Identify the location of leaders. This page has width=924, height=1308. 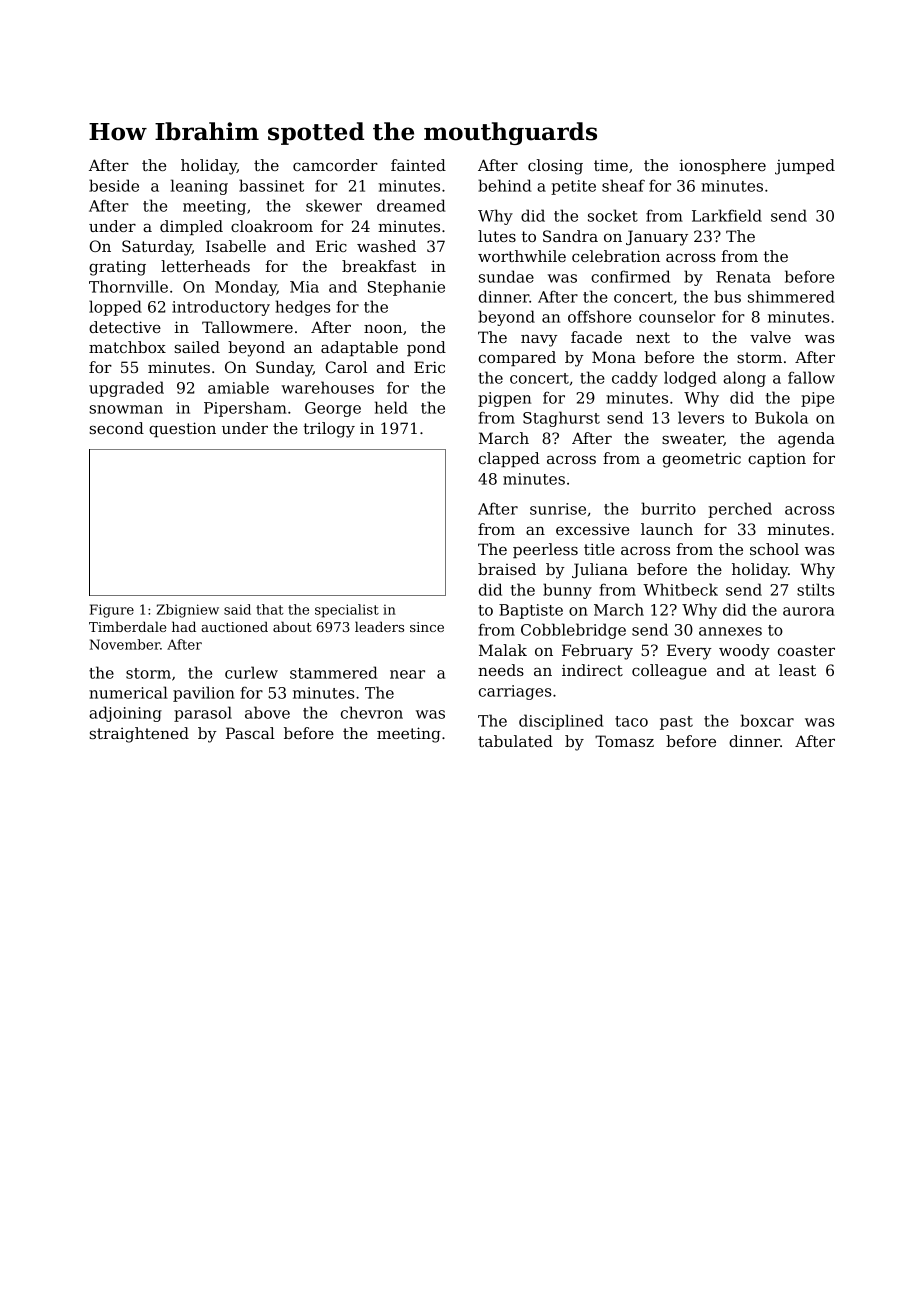
(379, 626).
